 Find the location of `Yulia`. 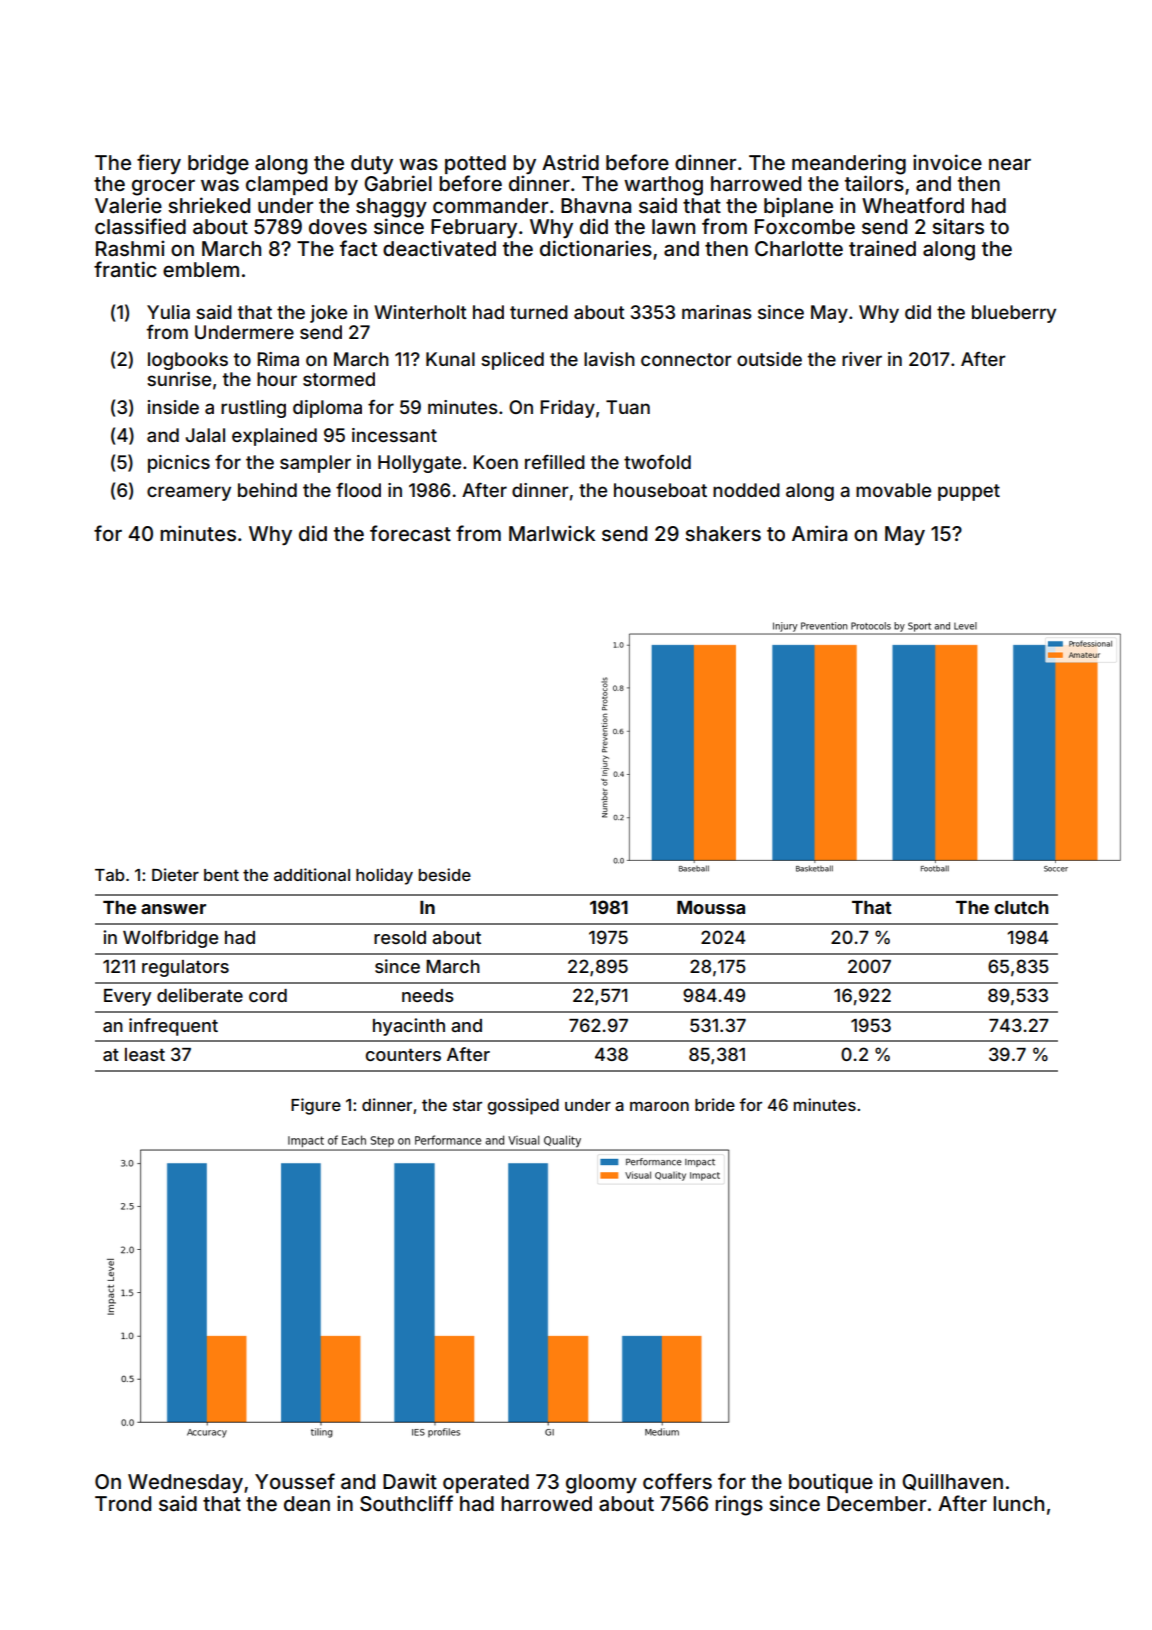

Yulia is located at coordinates (168, 312).
